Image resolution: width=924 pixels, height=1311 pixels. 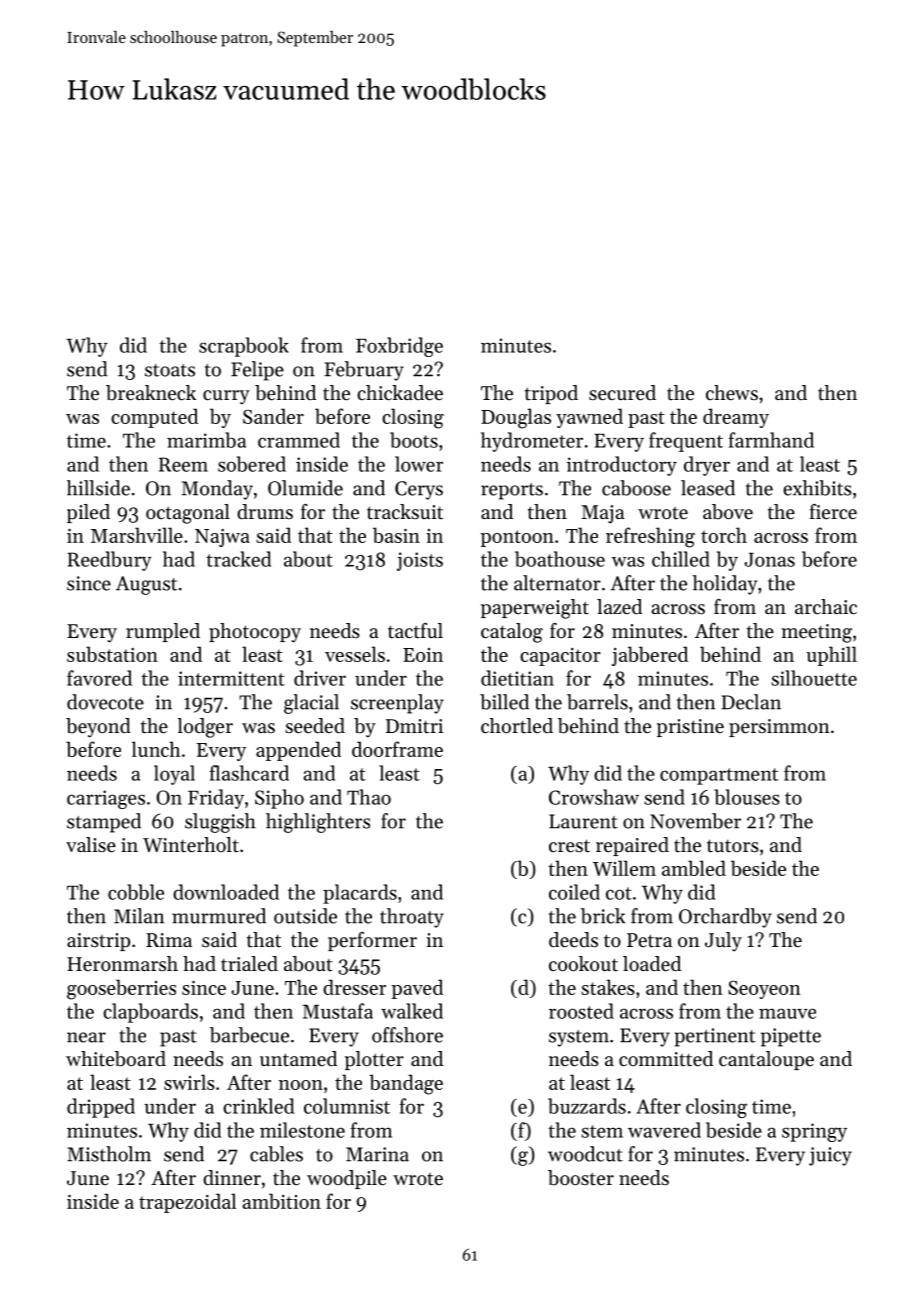 What do you see at coordinates (156, 749) in the screenshot?
I see `lunch` at bounding box center [156, 749].
